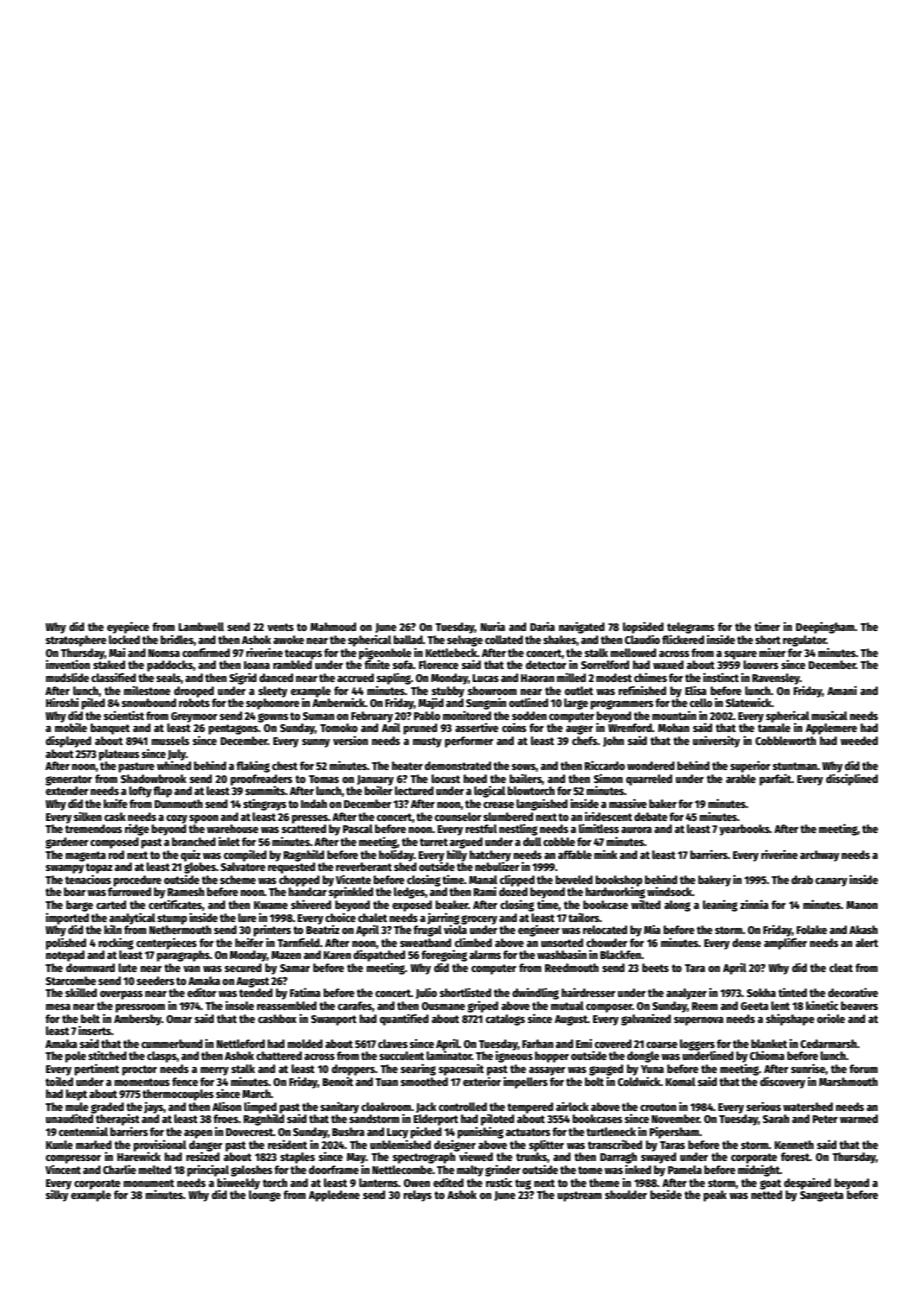  Describe the element at coordinates (715, 1196) in the screenshot. I see `peak` at that location.
